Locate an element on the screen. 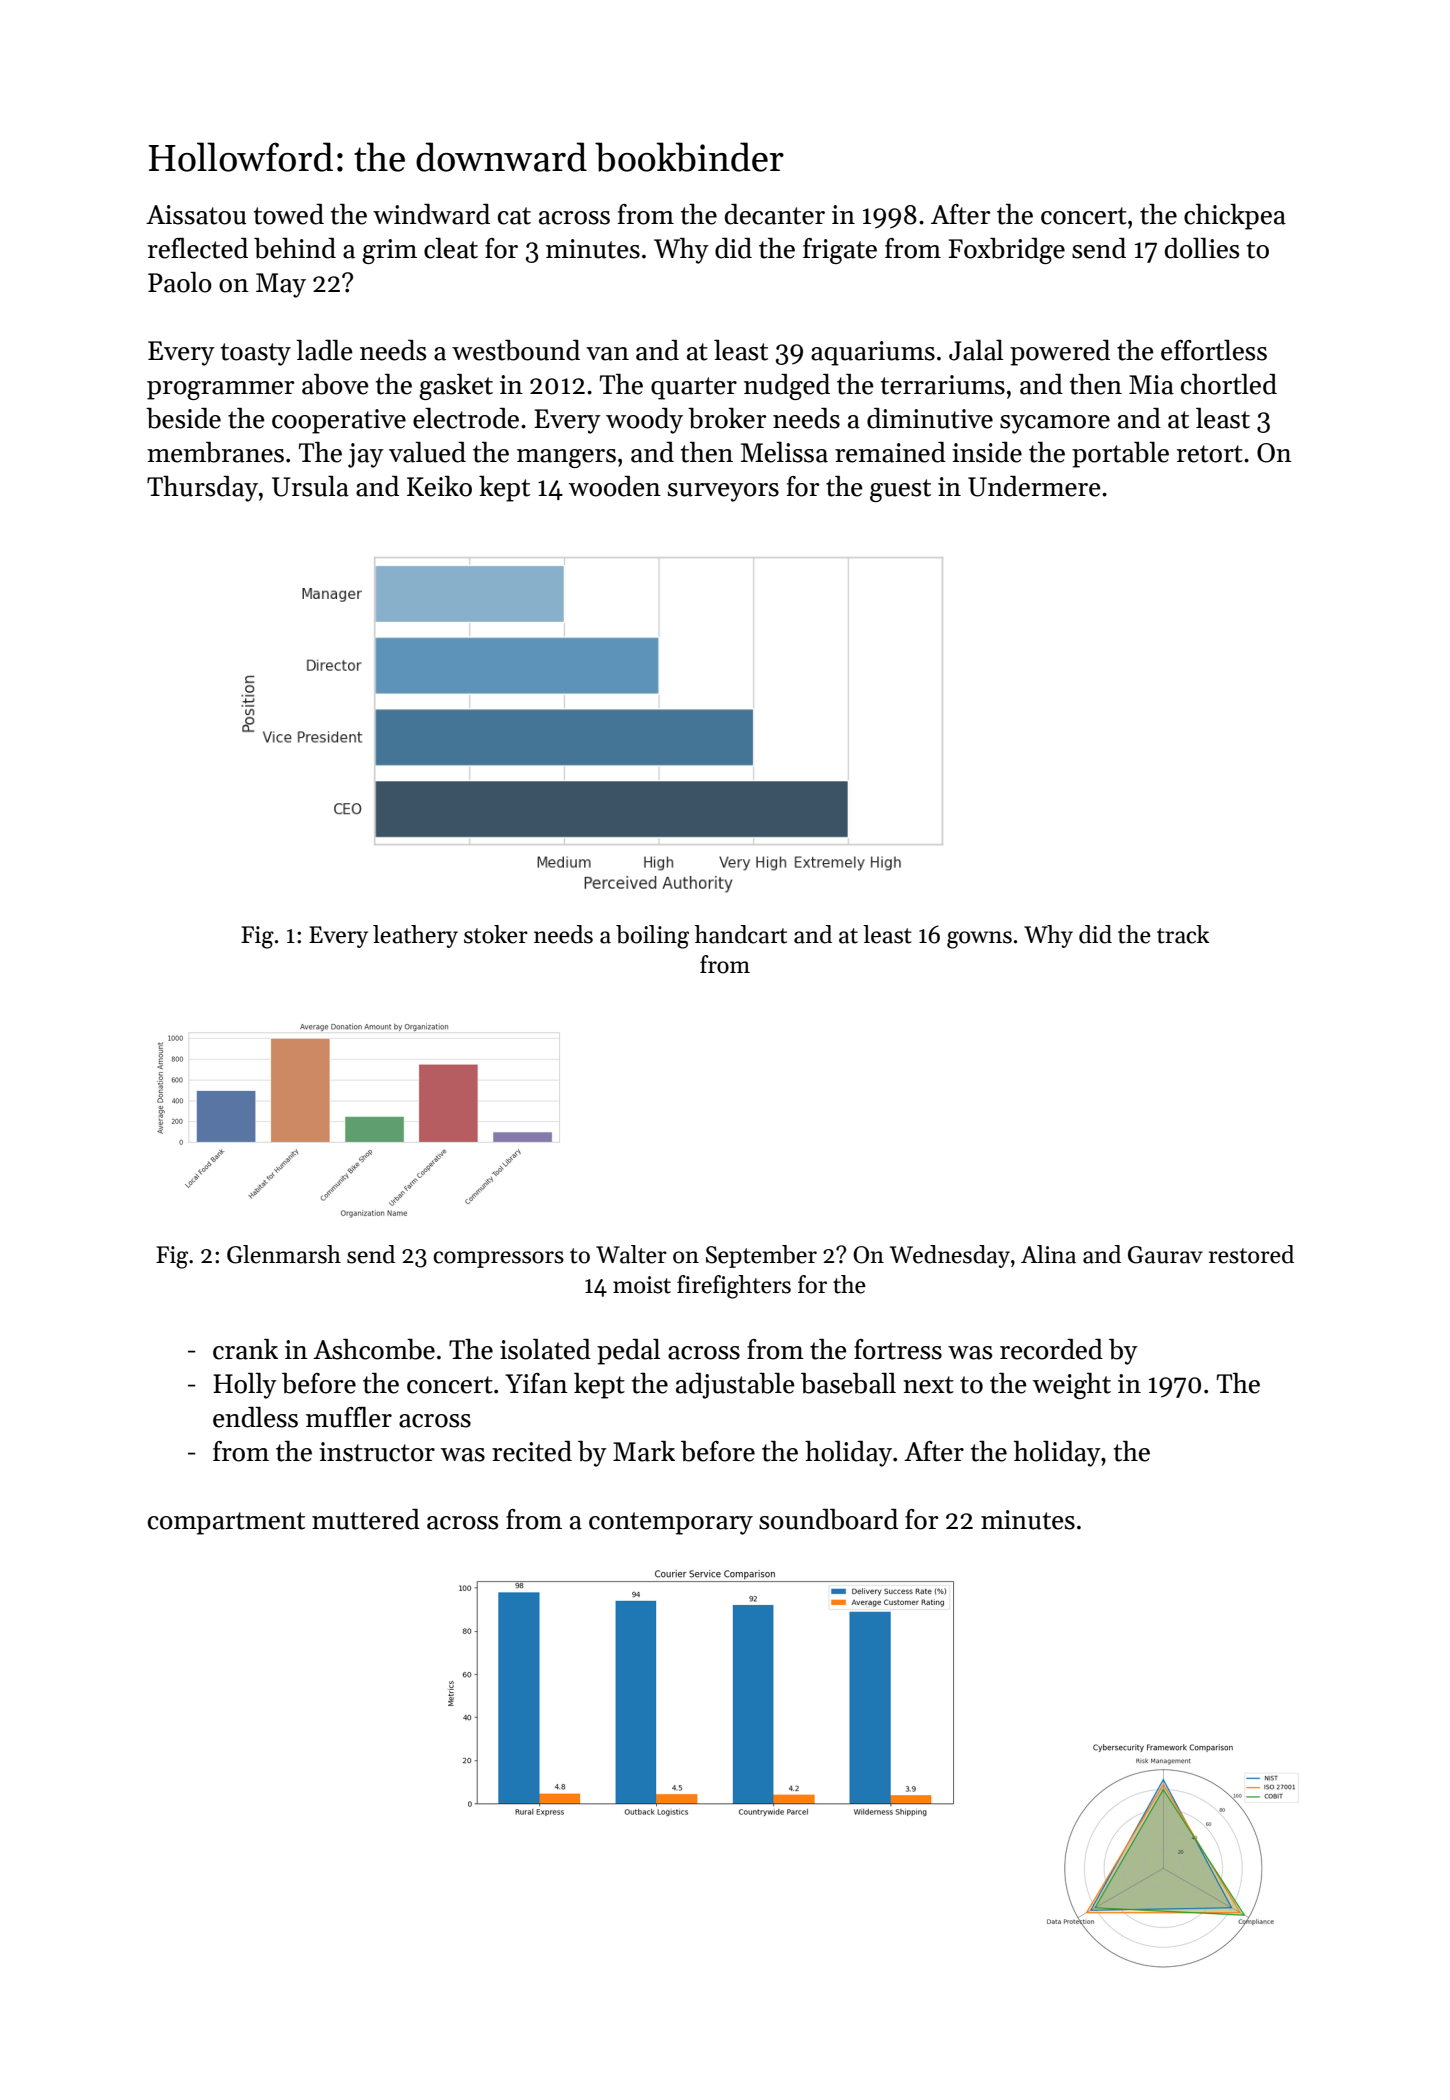 The image size is (1450, 2100). grim is located at coordinates (389, 251).
